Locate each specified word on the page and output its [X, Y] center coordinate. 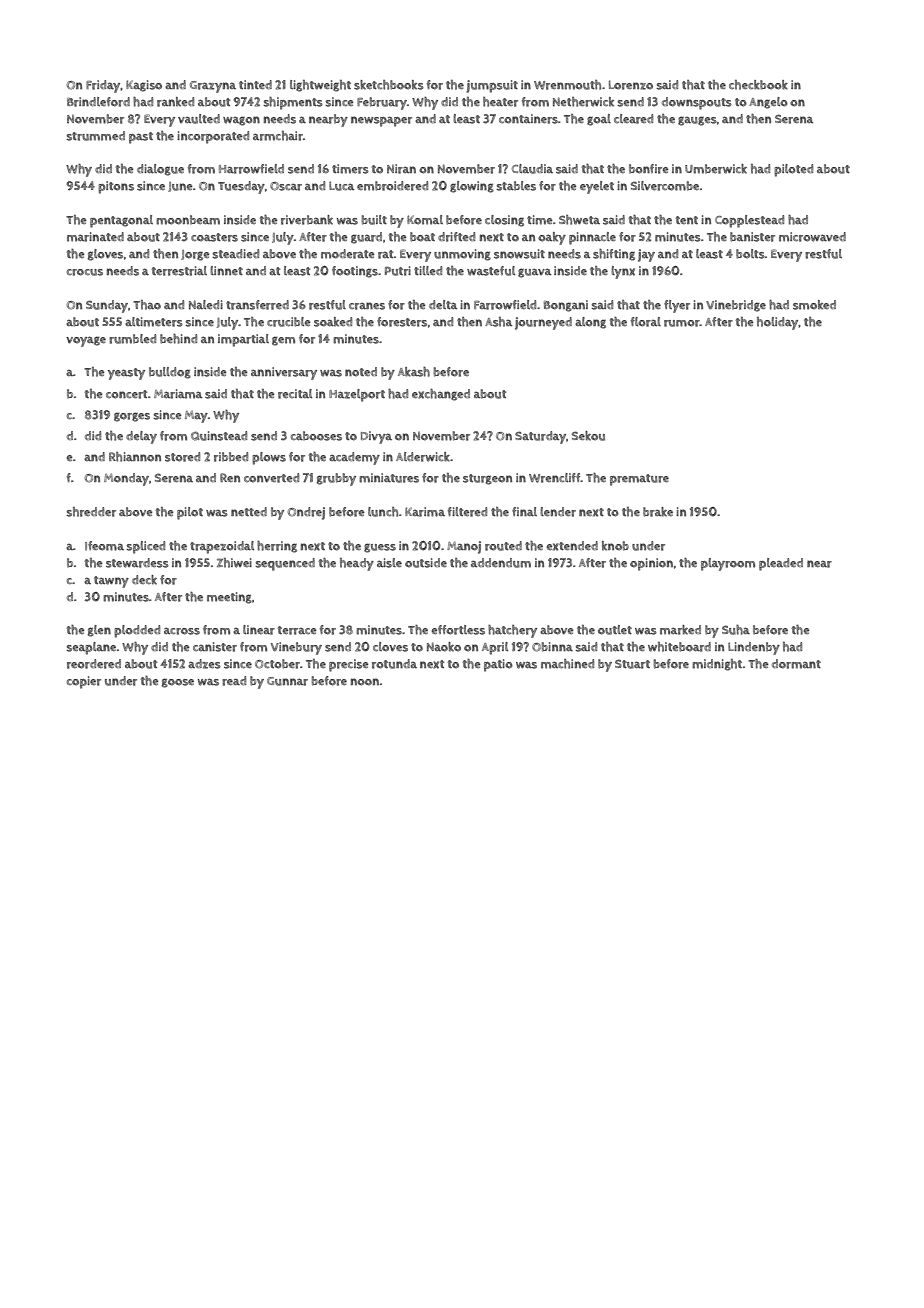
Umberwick [716, 169]
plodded [137, 631]
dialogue [160, 170]
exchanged [441, 395]
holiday [778, 323]
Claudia [532, 169]
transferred [257, 305]
